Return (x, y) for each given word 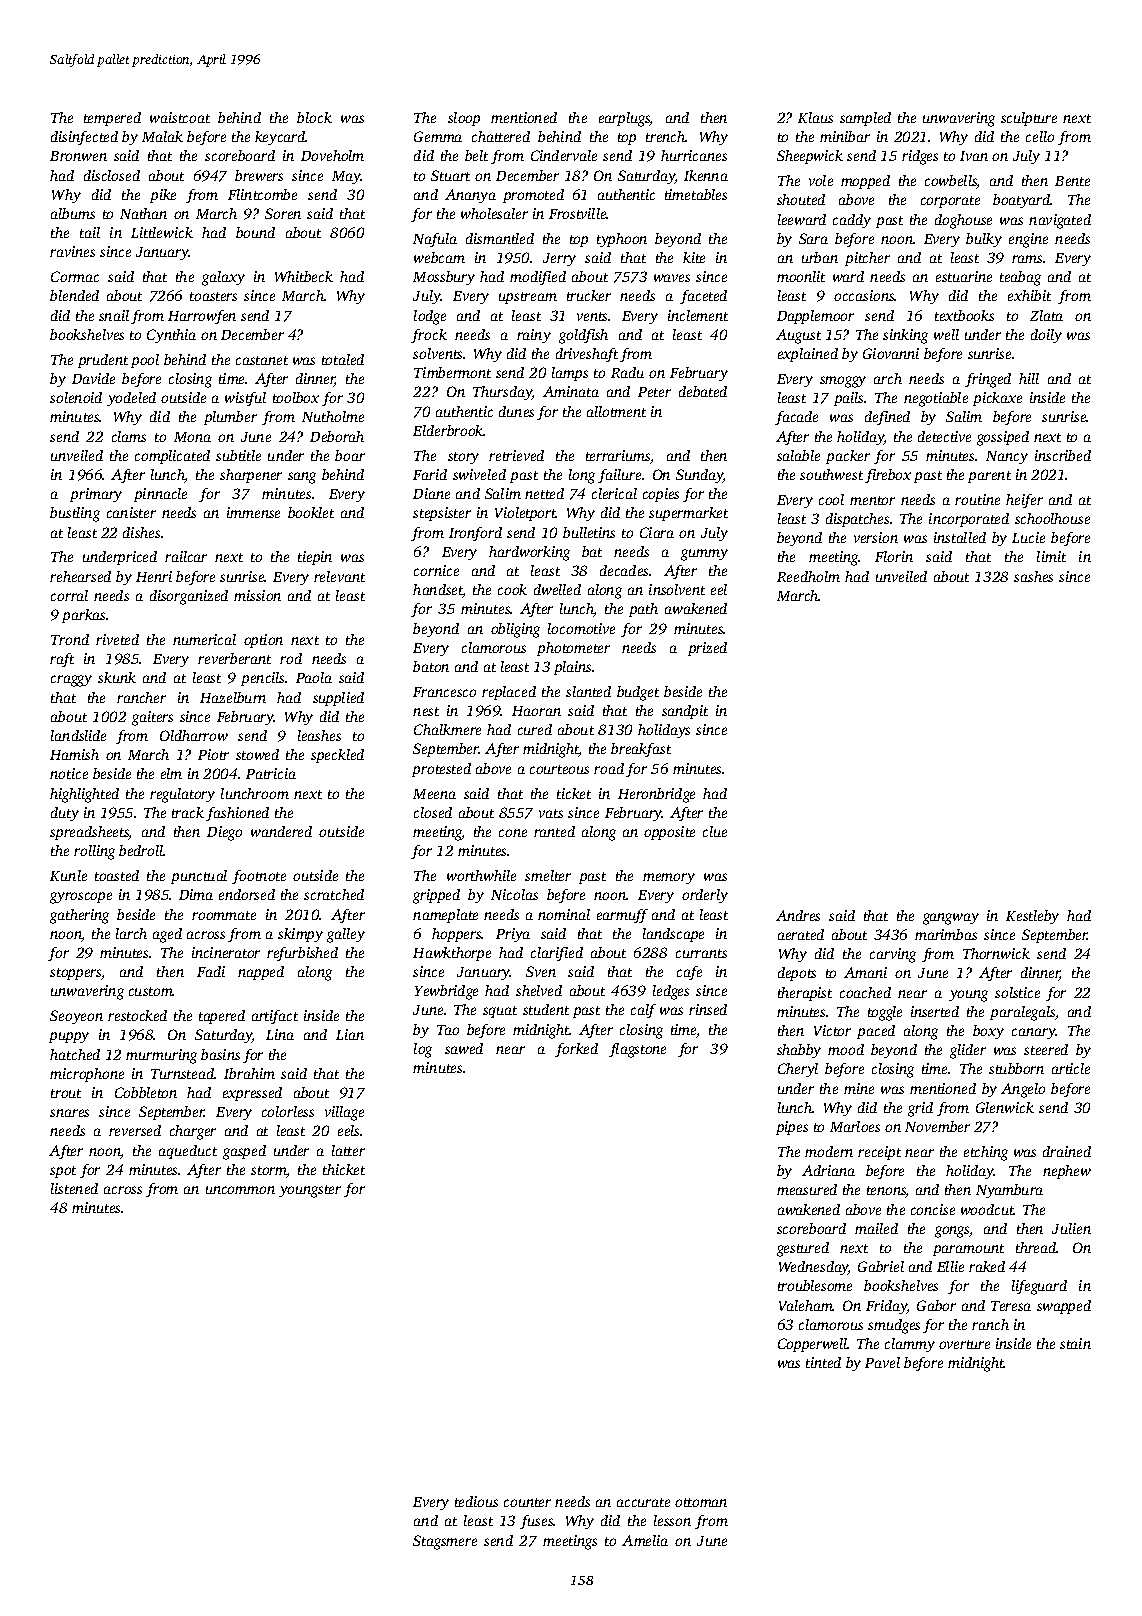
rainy (534, 336)
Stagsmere (445, 1542)
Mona (192, 437)
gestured (803, 1249)
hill (1029, 378)
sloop (464, 119)
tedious (476, 1501)
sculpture (1029, 119)
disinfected (84, 138)
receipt (879, 1153)
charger (193, 1132)
